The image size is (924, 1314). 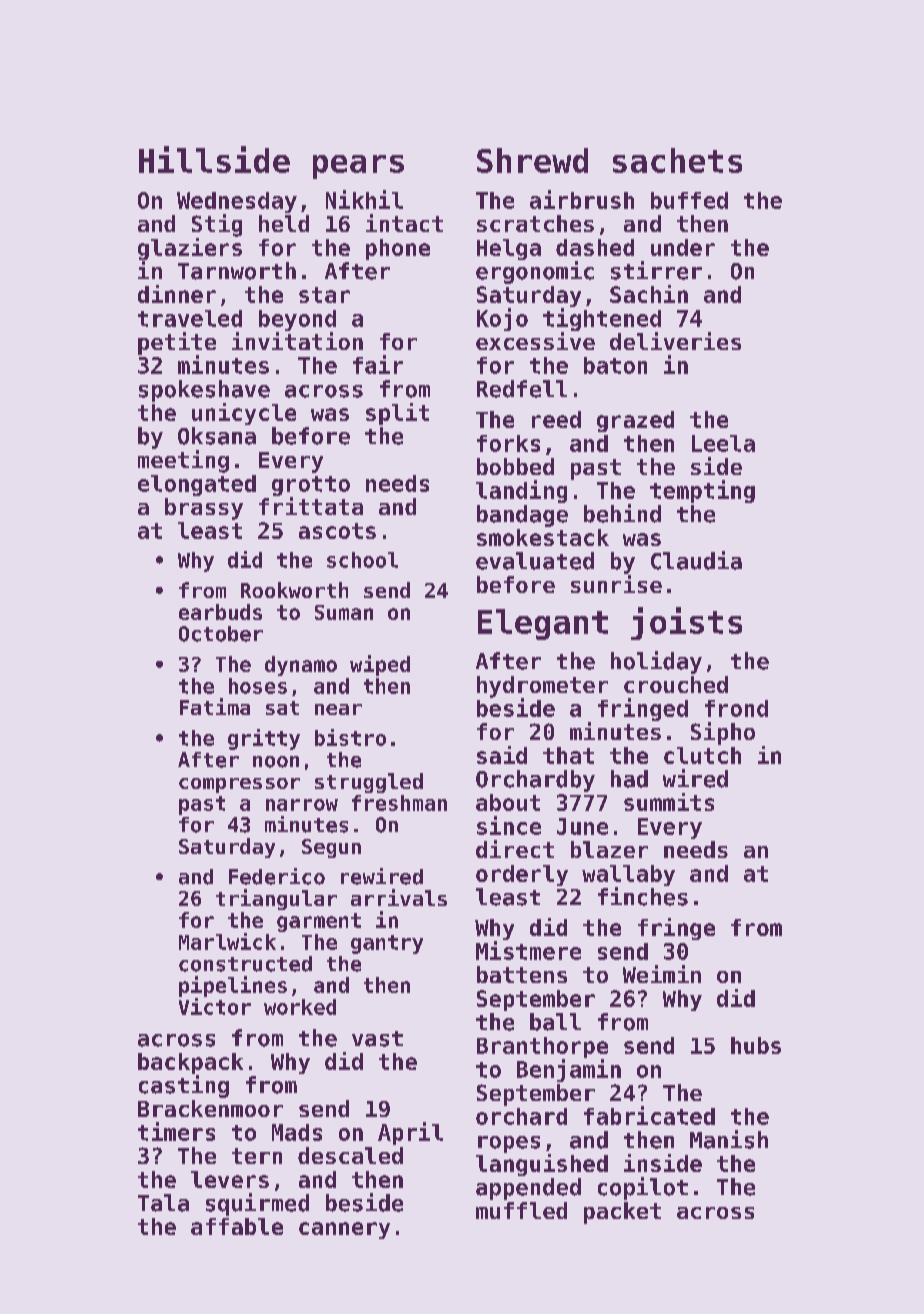 I want to click on Wednesday, so click(x=237, y=202).
